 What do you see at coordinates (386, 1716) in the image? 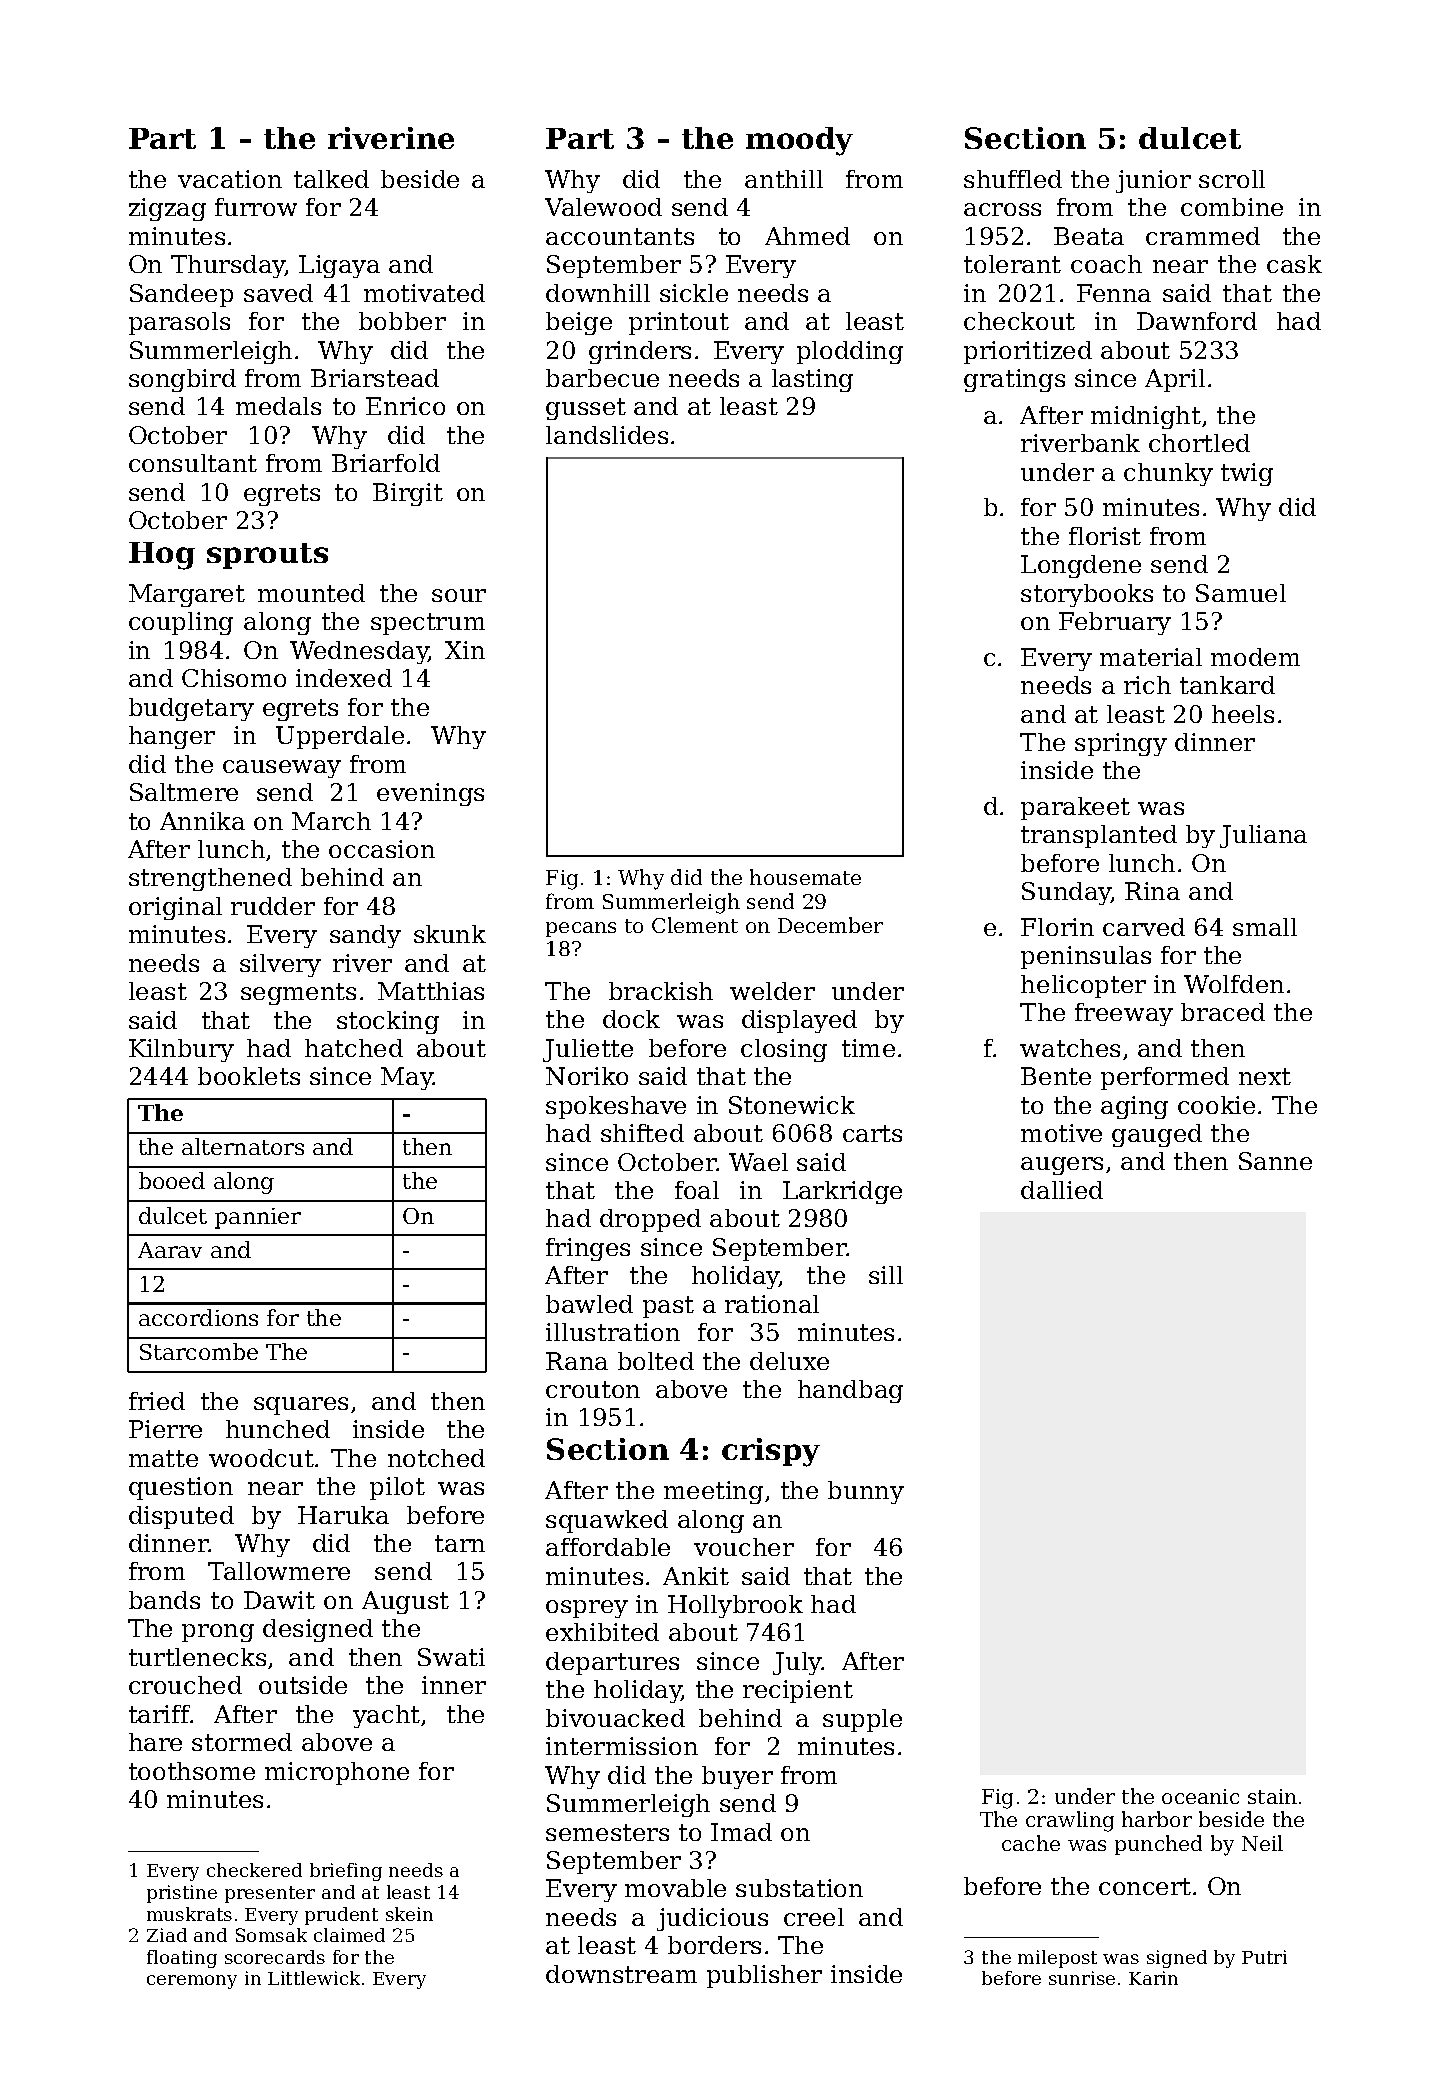
I see `yacht` at bounding box center [386, 1716].
